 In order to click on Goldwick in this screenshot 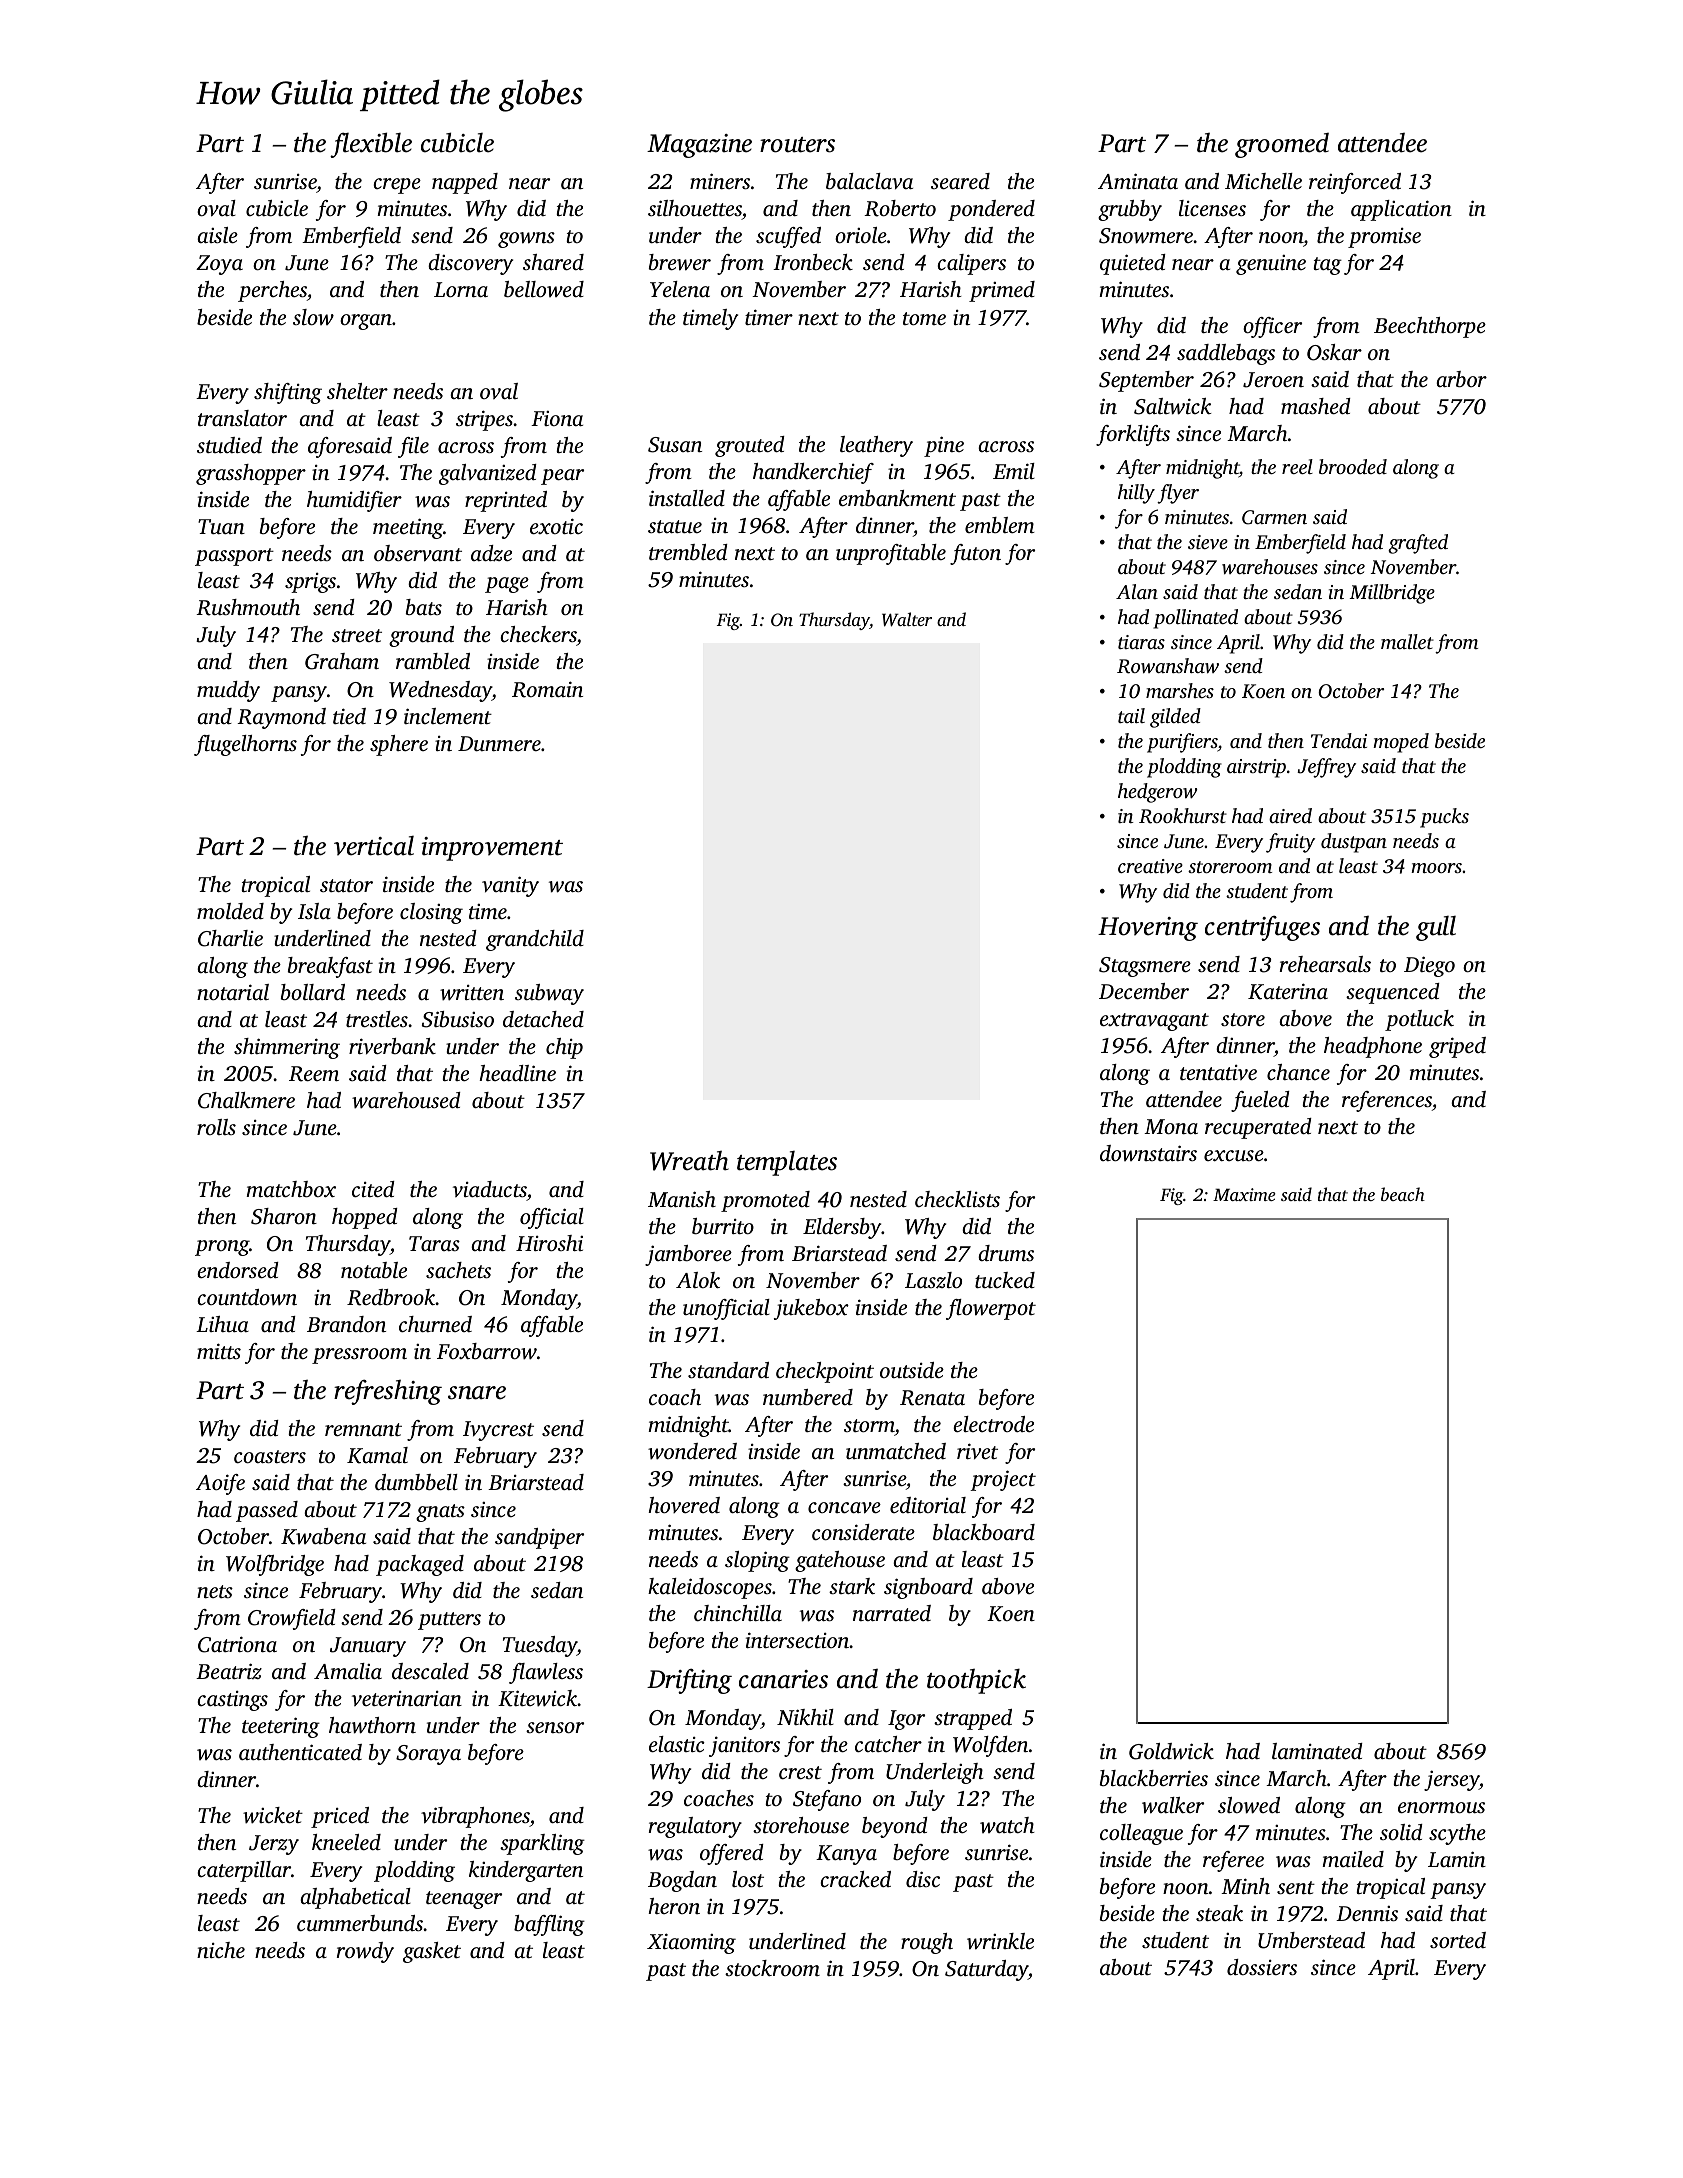, I will do `click(1171, 1751)`.
